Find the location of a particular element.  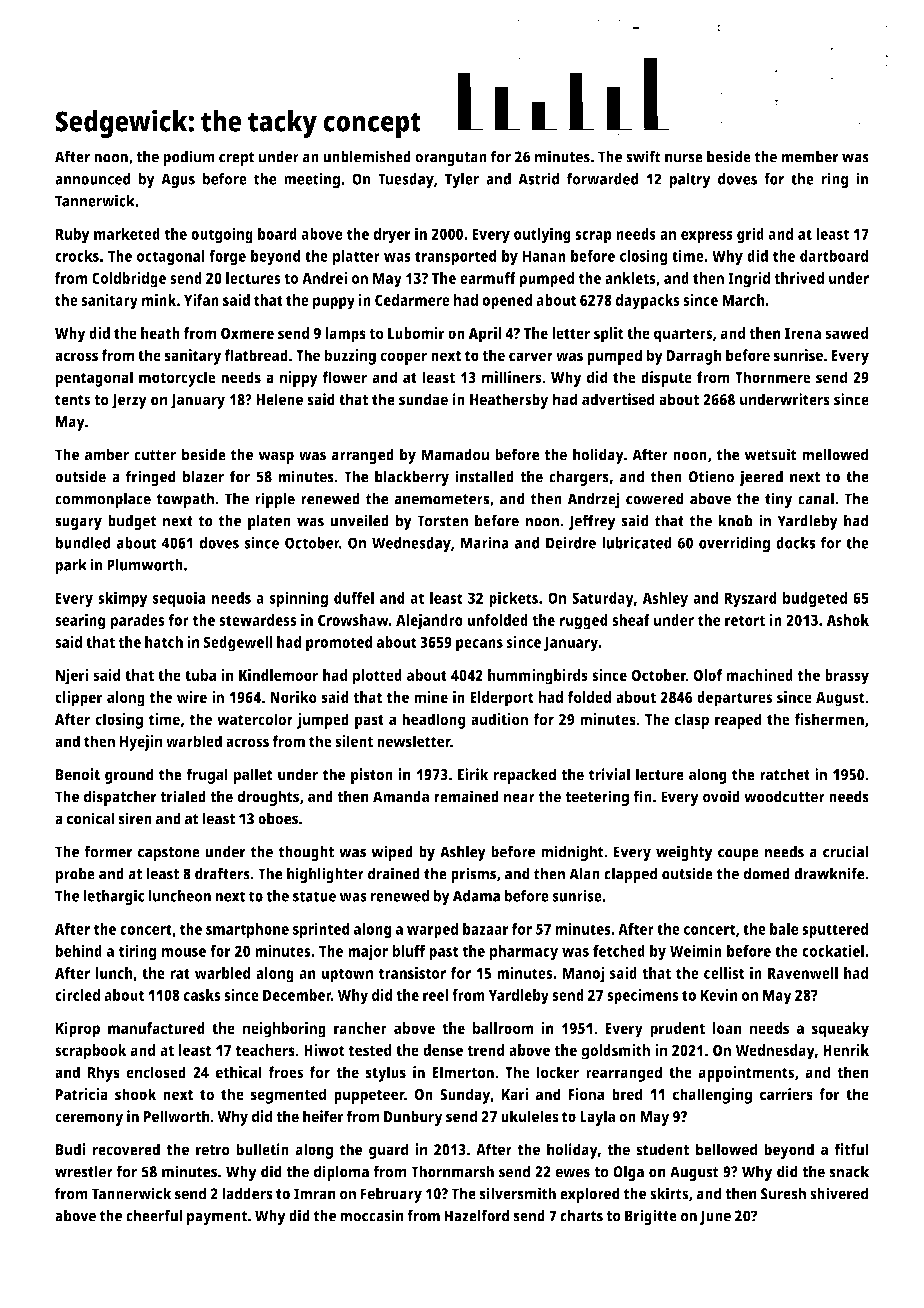

cheerful is located at coordinates (154, 1215).
